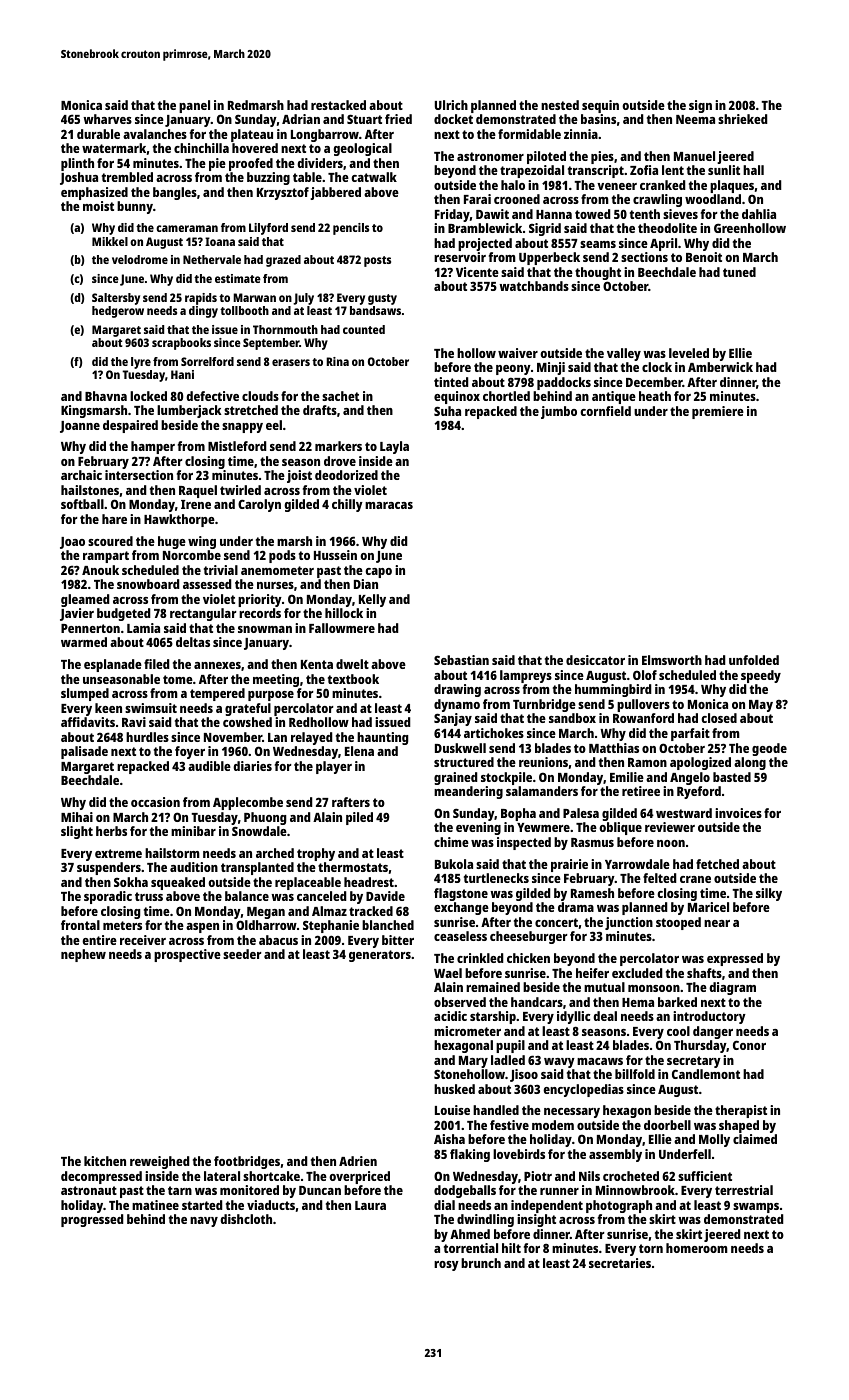 This document has width=849, height=1400. I want to click on player, so click(334, 767).
